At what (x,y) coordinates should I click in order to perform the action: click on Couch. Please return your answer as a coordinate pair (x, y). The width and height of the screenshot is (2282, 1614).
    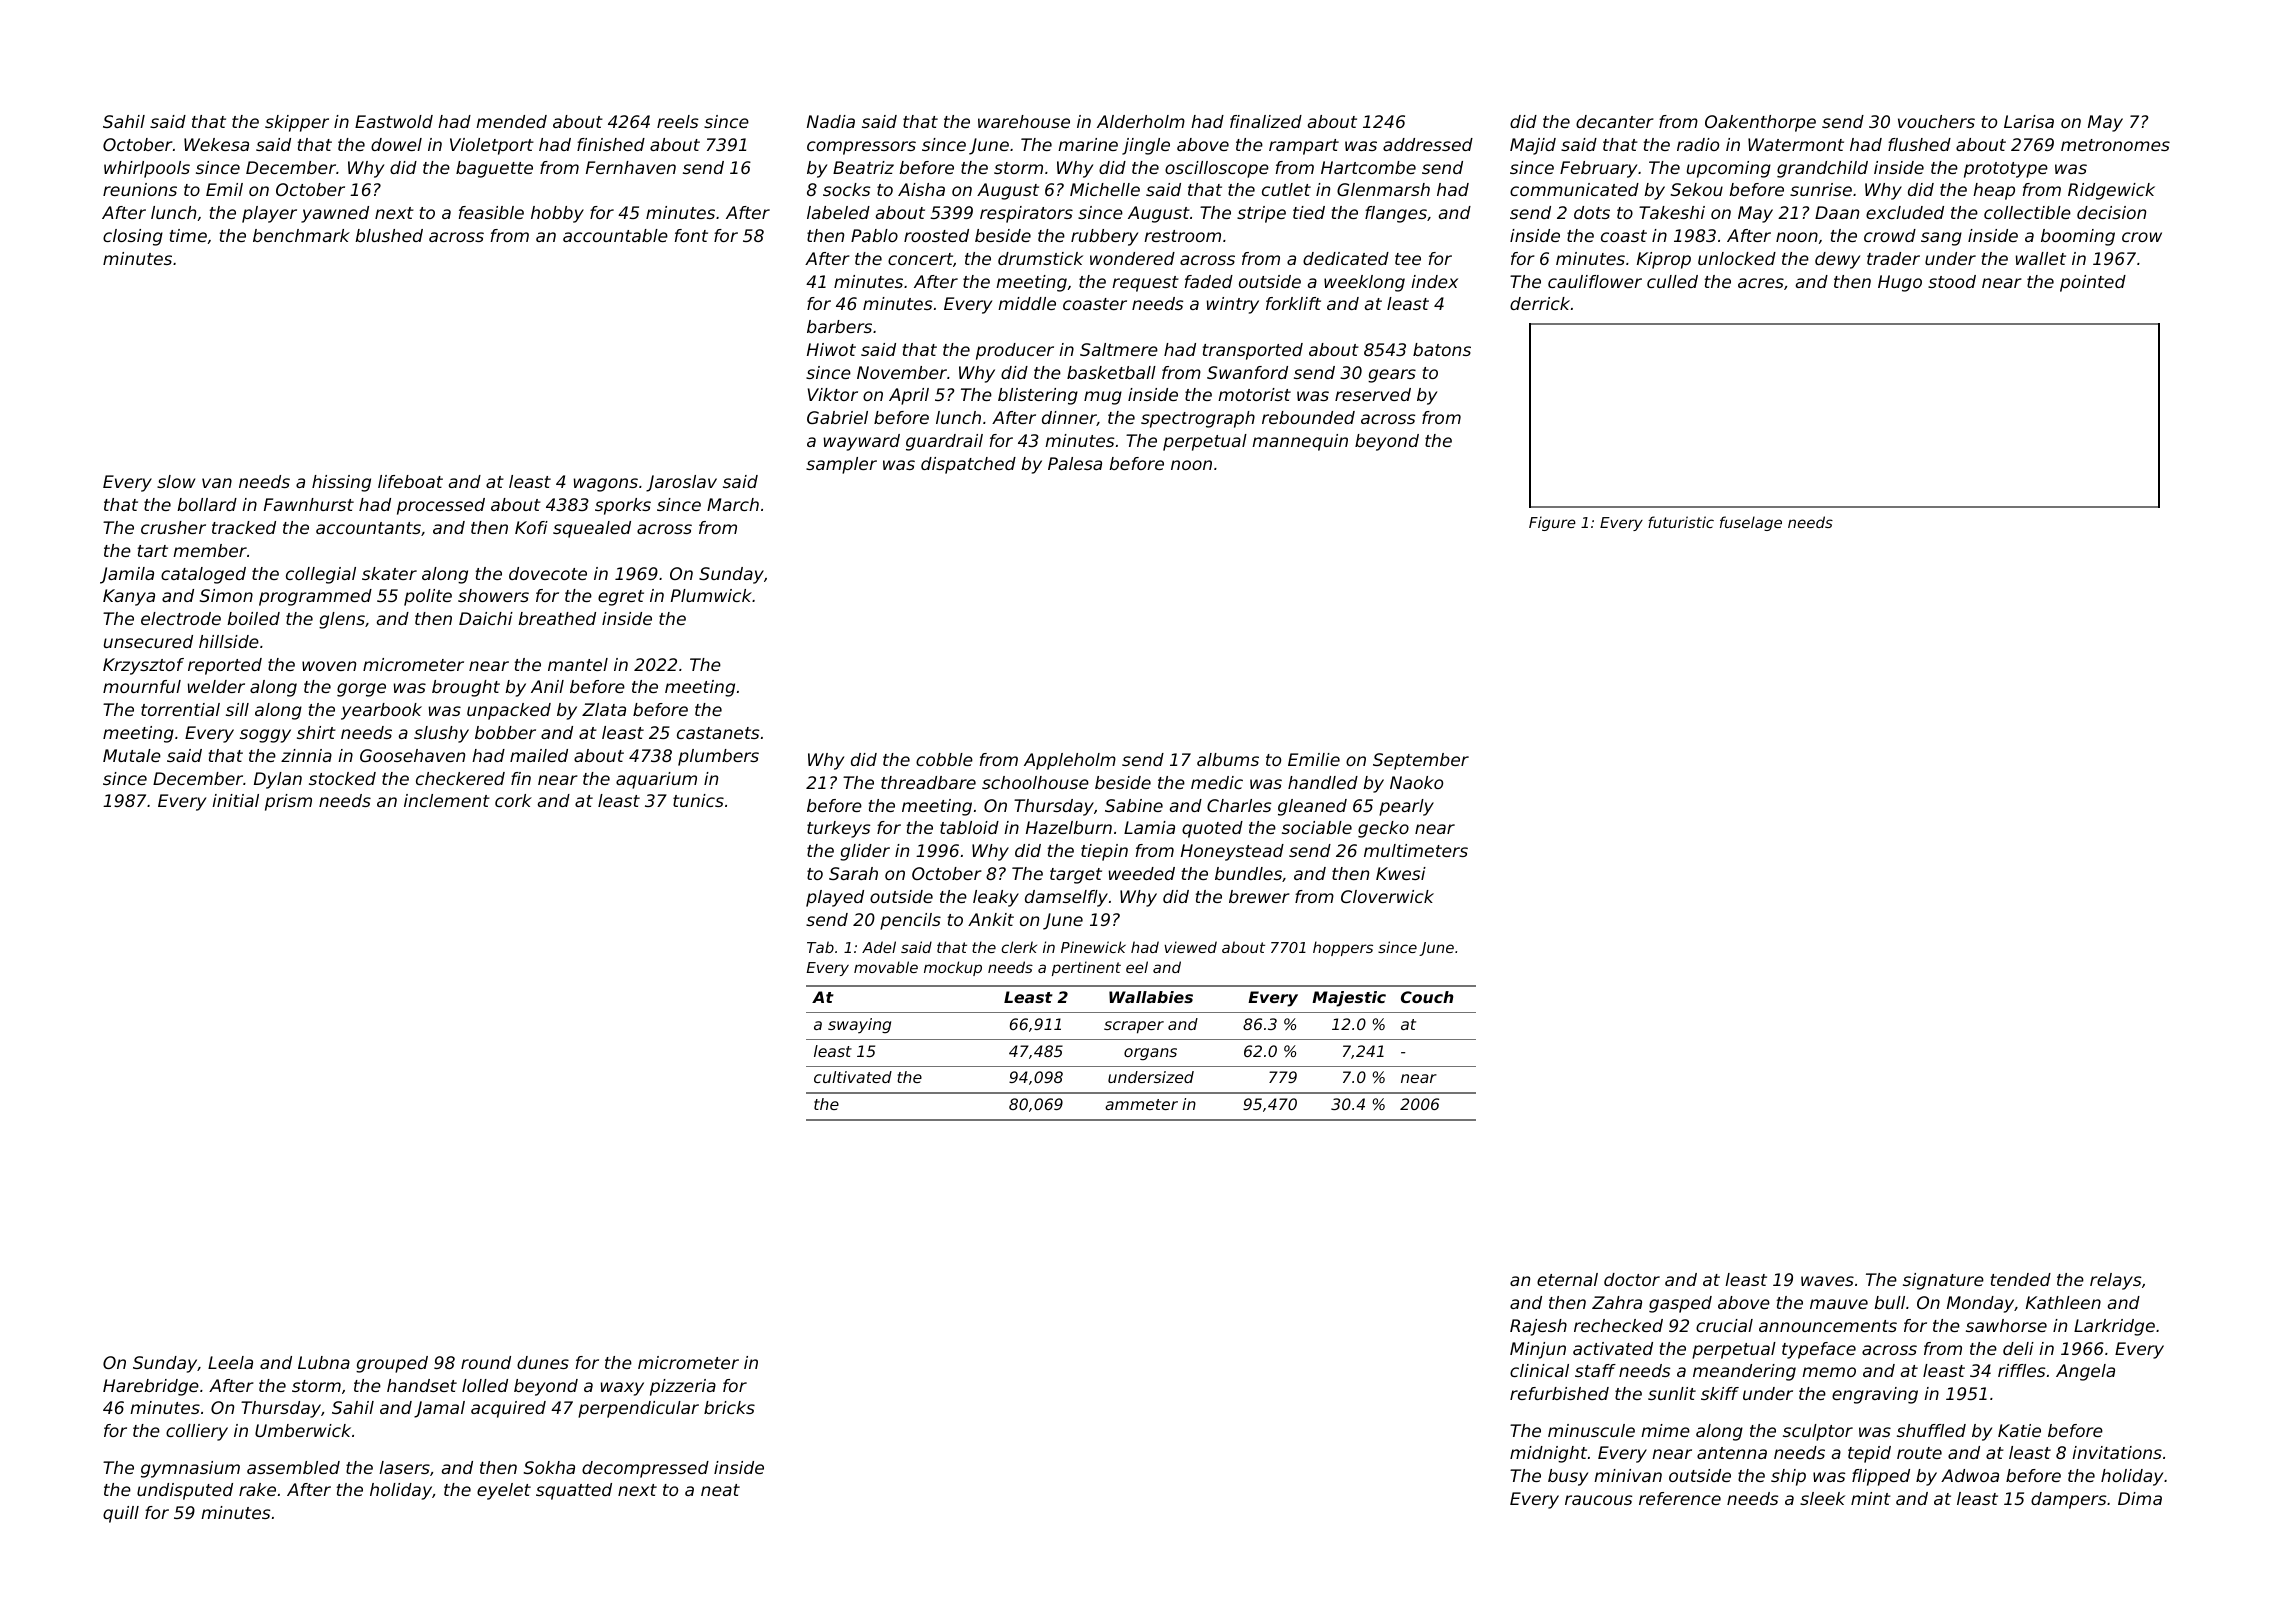
    Looking at the image, I should click on (1427, 997).
